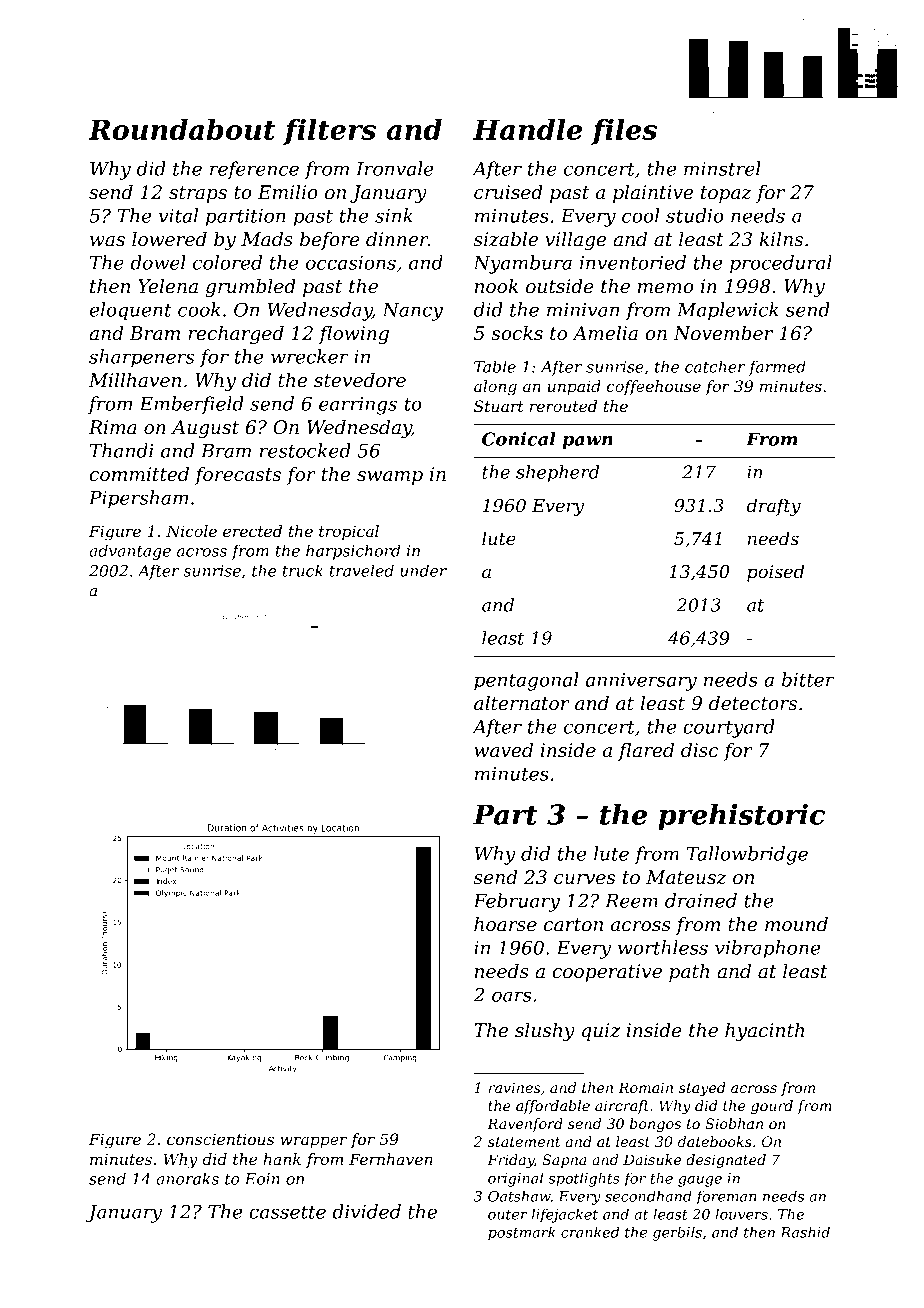 This screenshot has width=924, height=1308. I want to click on minstrel, so click(722, 168).
